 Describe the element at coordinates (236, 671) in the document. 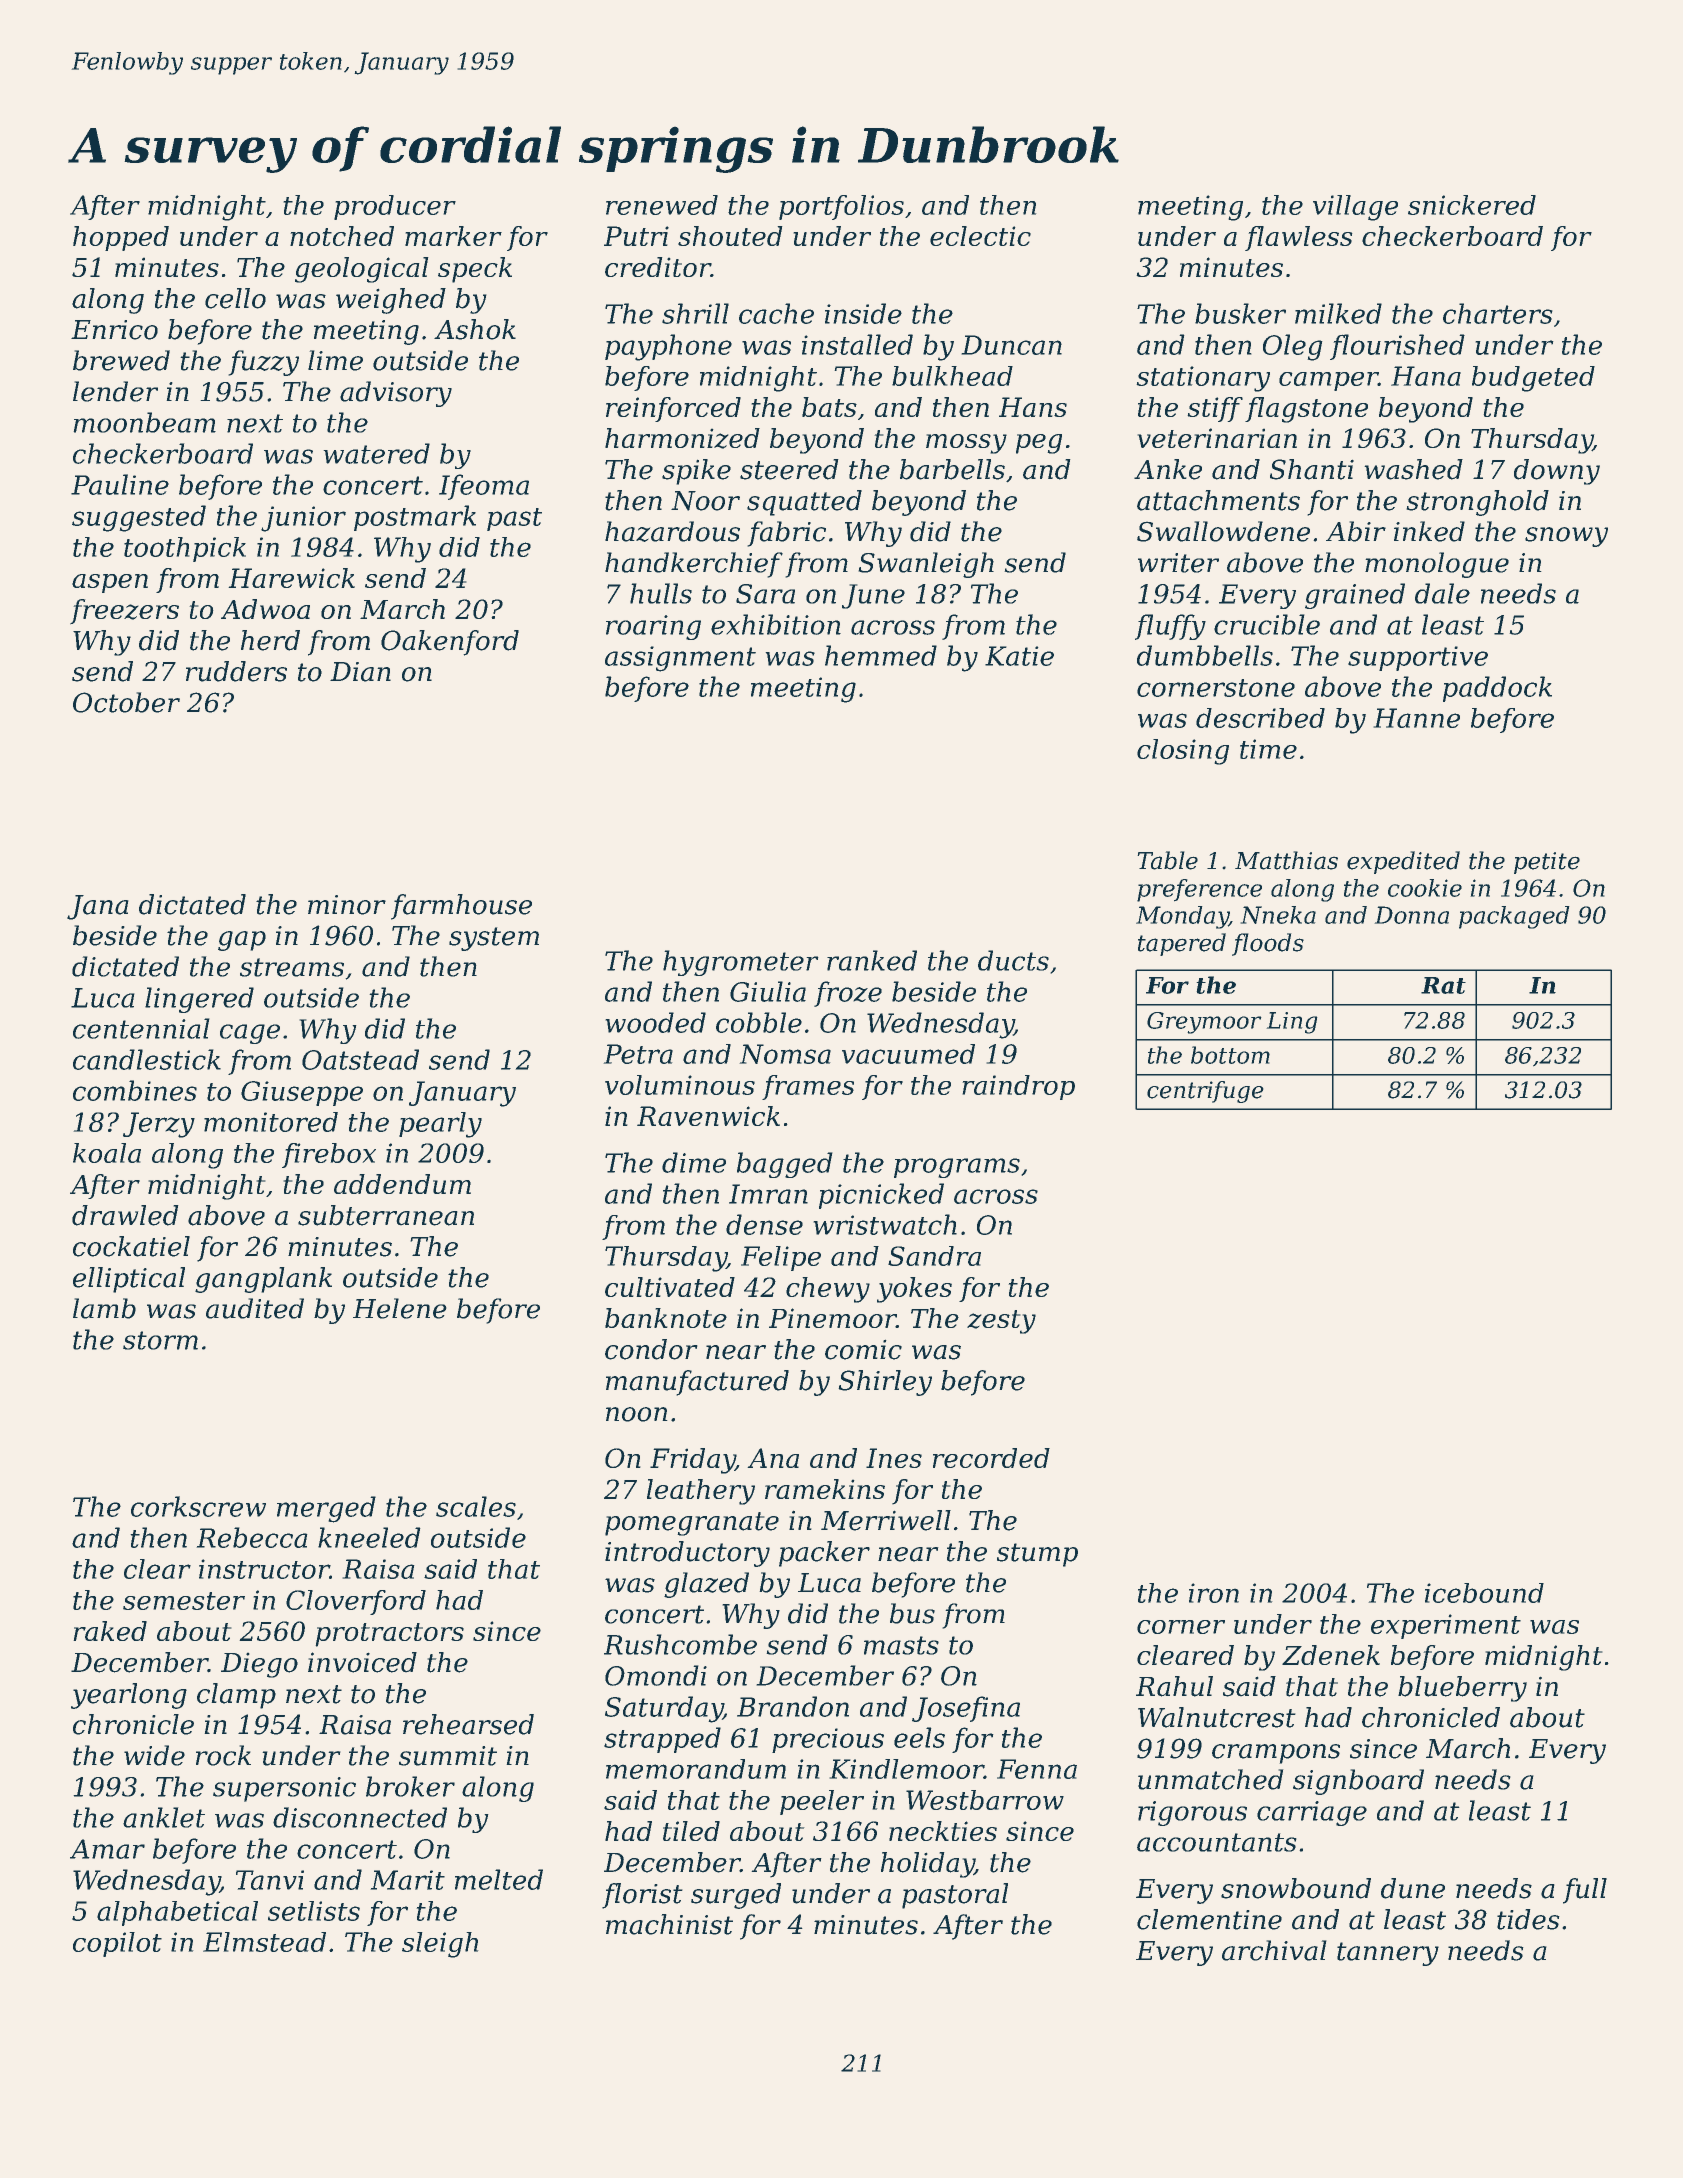

I see `rudders` at that location.
